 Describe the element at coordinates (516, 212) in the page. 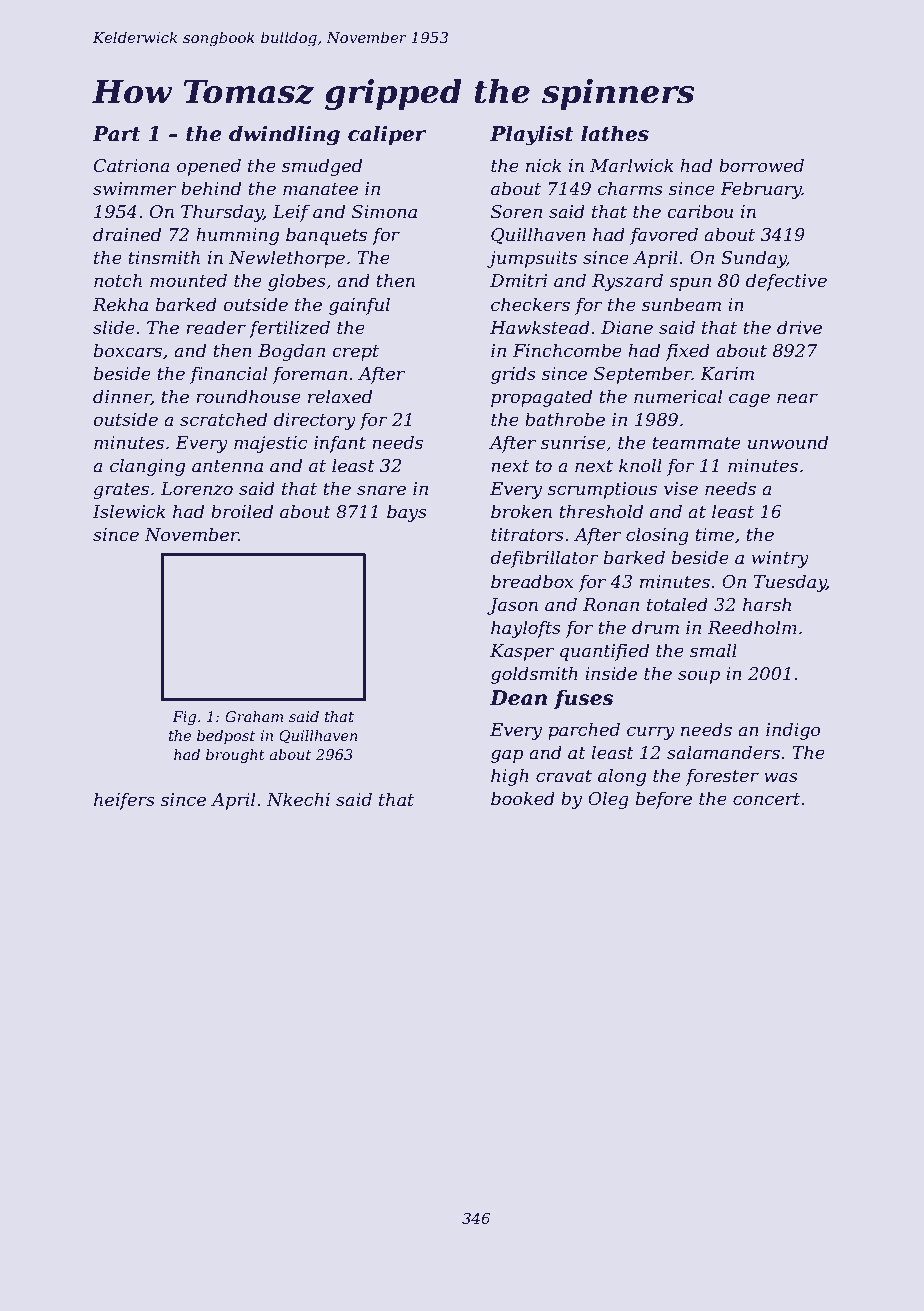

I see `Soren` at that location.
